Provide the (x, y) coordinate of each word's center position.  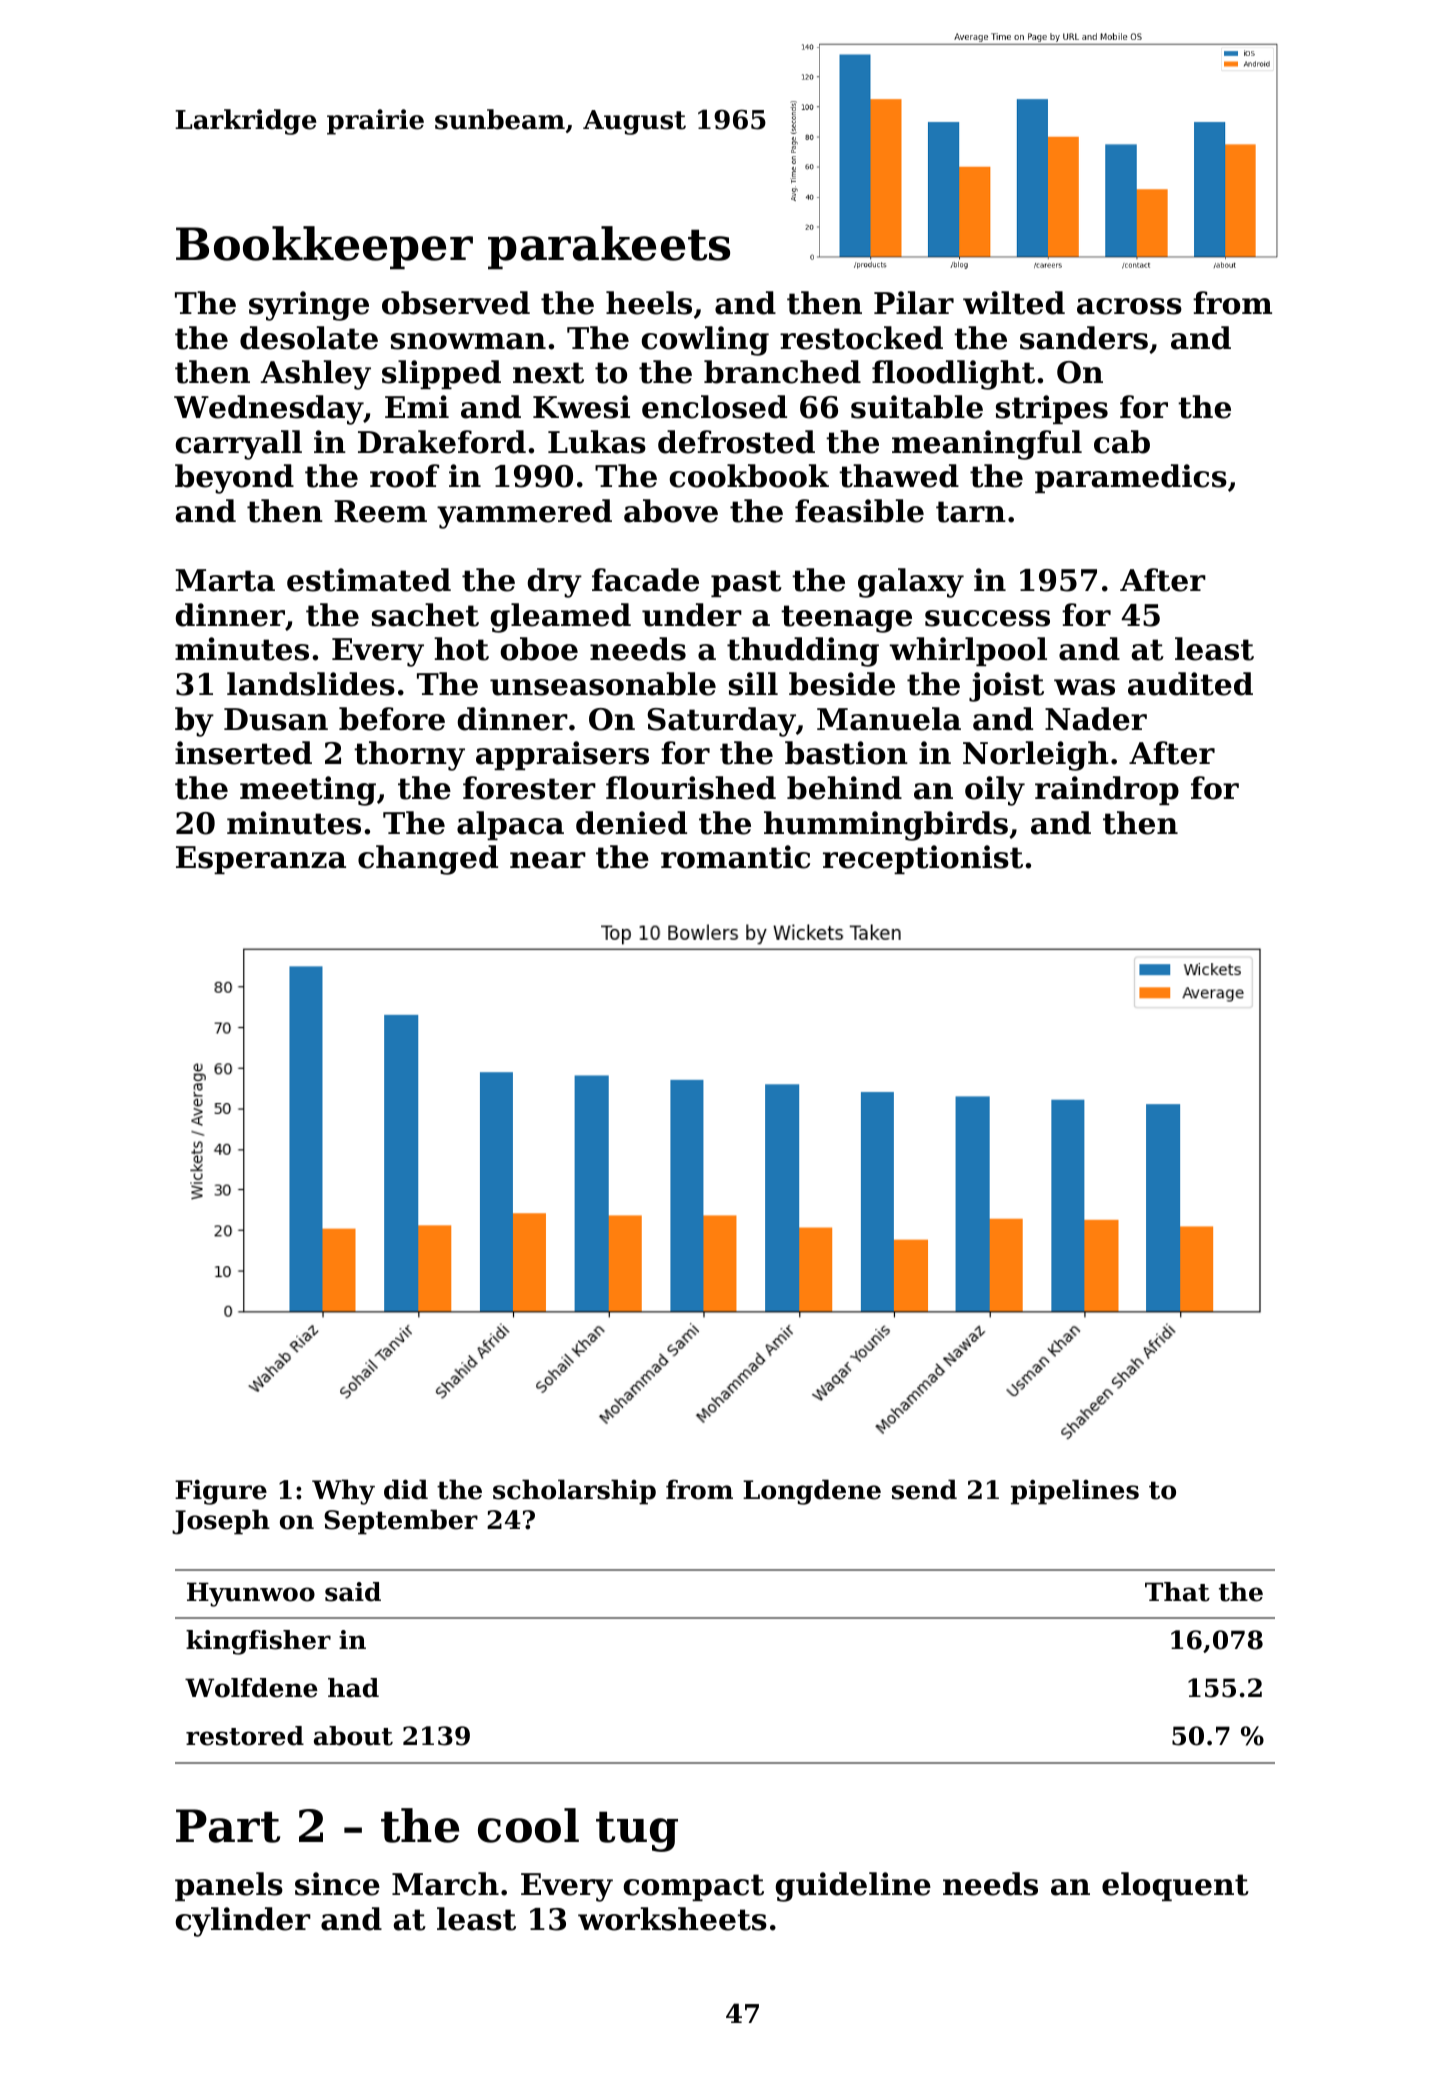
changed (428, 860)
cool (528, 1825)
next (548, 373)
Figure (221, 1492)
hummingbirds (886, 826)
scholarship (574, 1492)
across (1129, 306)
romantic (735, 857)
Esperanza (261, 860)
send (924, 1489)
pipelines (1075, 1492)
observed (456, 303)
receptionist (923, 859)
